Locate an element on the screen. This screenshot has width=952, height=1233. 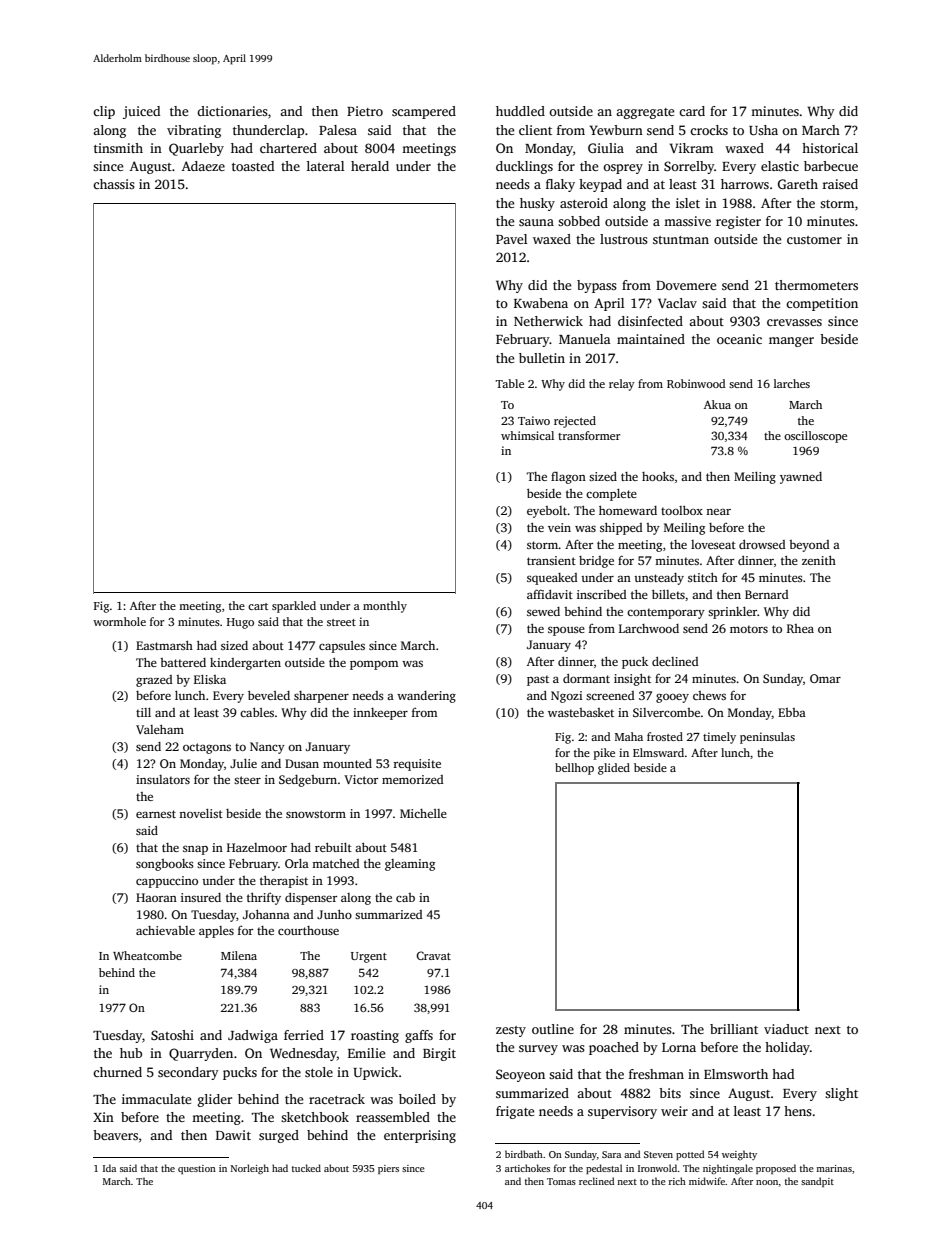
question is located at coordinates (197, 1169).
